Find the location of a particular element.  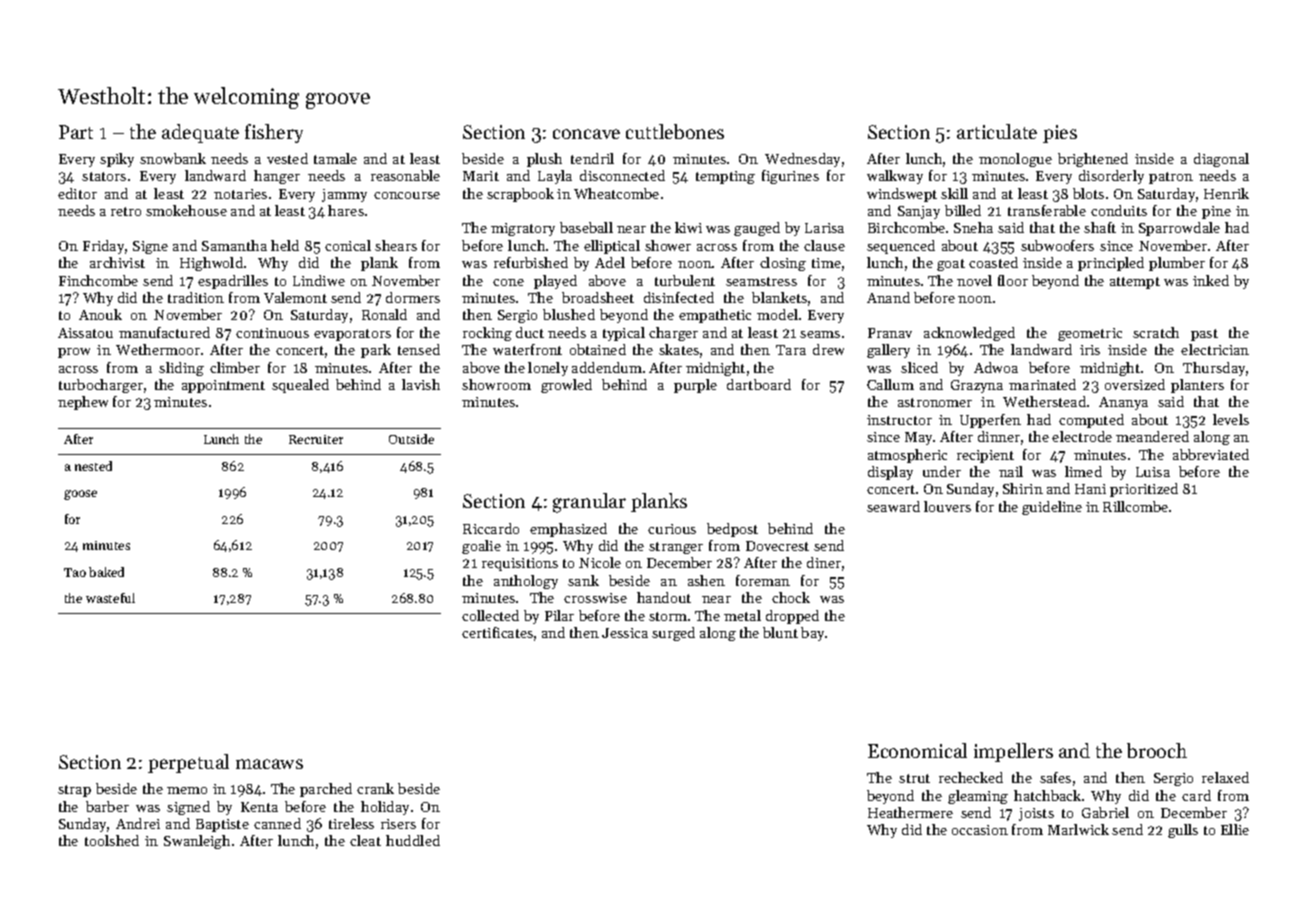

Marlwick is located at coordinates (1078, 829).
